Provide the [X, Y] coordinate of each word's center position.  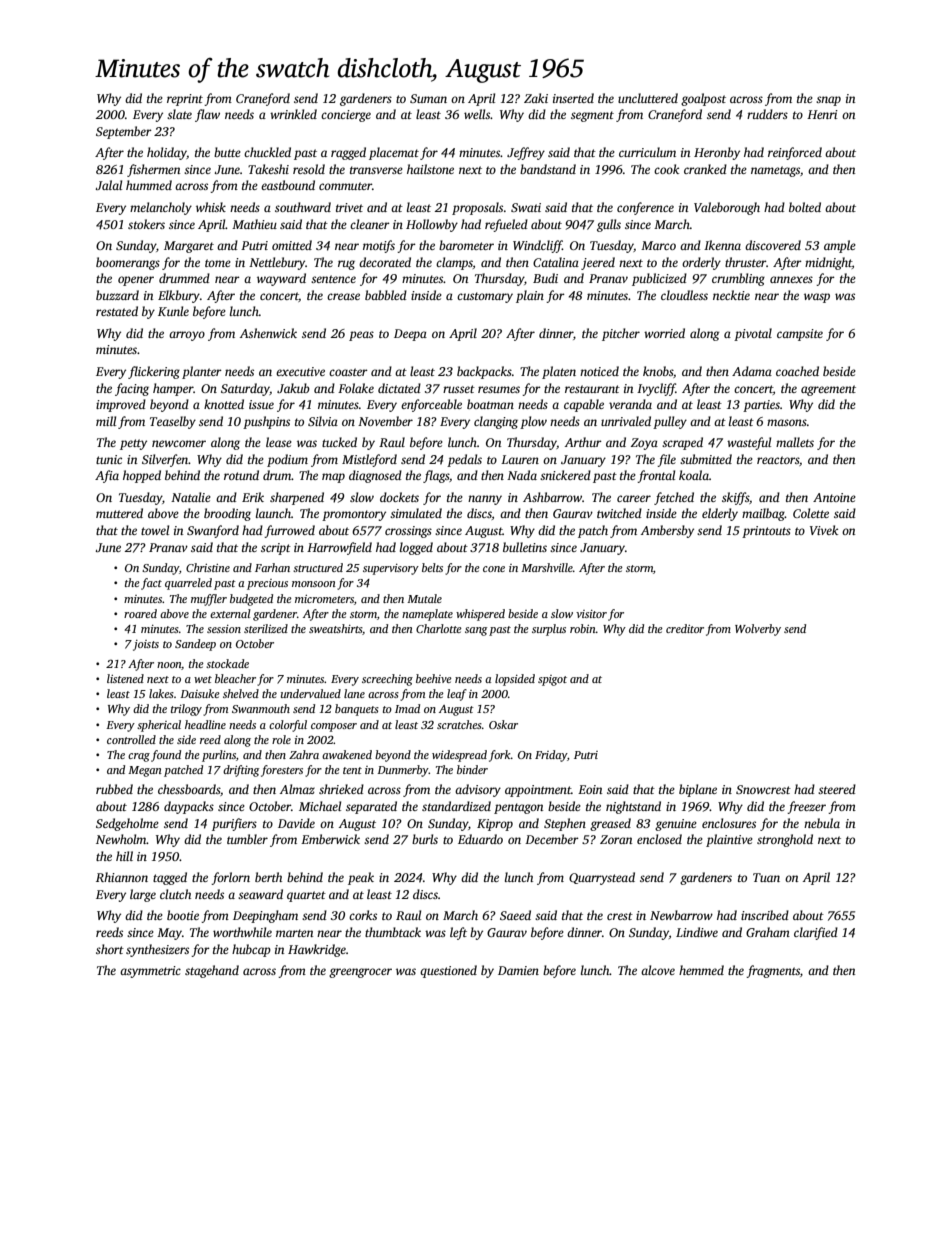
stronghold [785, 840]
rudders [767, 114]
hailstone [430, 169]
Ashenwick [268, 333]
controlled [131, 739]
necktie [731, 295]
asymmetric [150, 972]
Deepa [410, 335]
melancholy [161, 208]
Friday [551, 756]
